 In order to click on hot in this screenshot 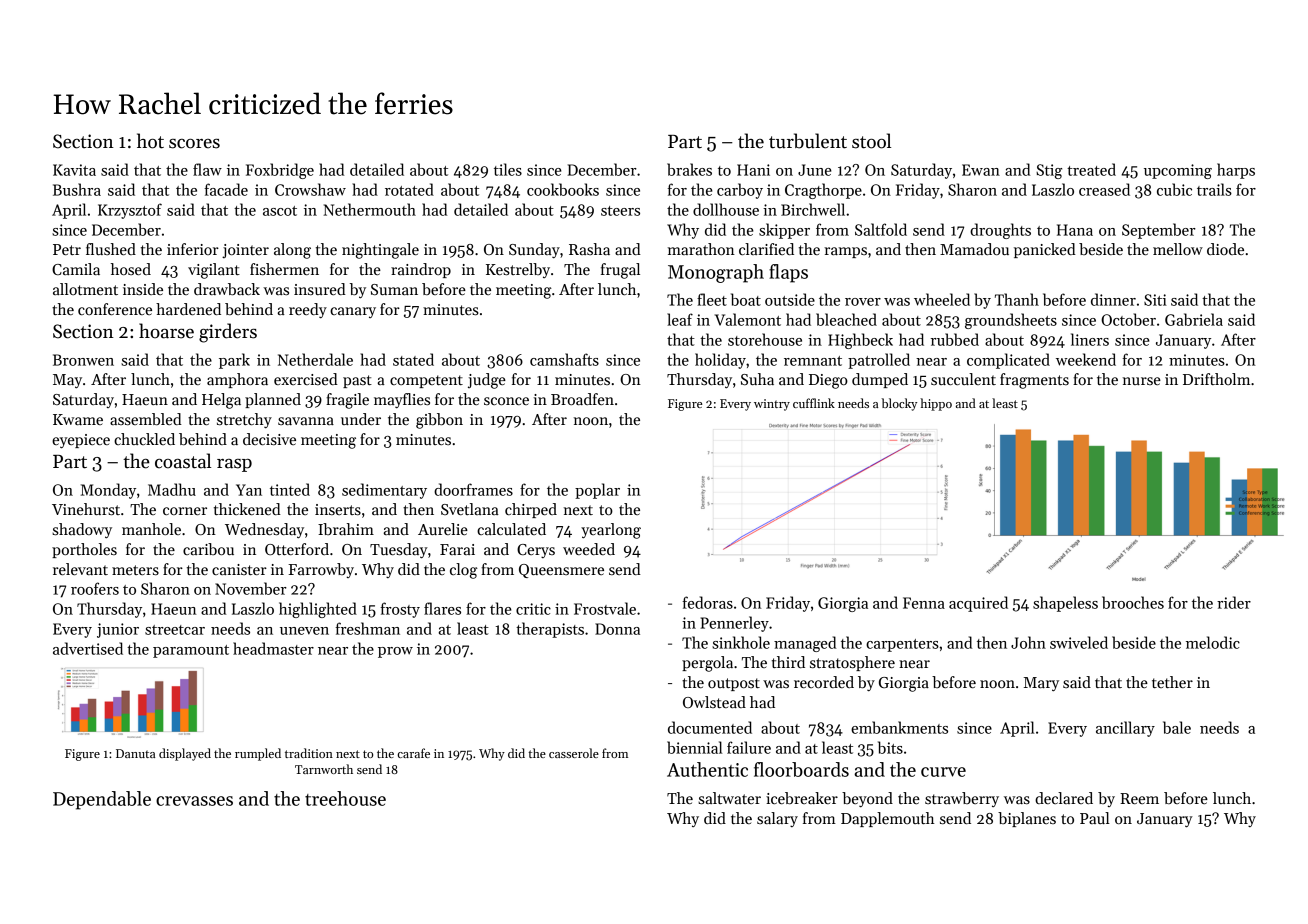, I will do `click(150, 141)`.
